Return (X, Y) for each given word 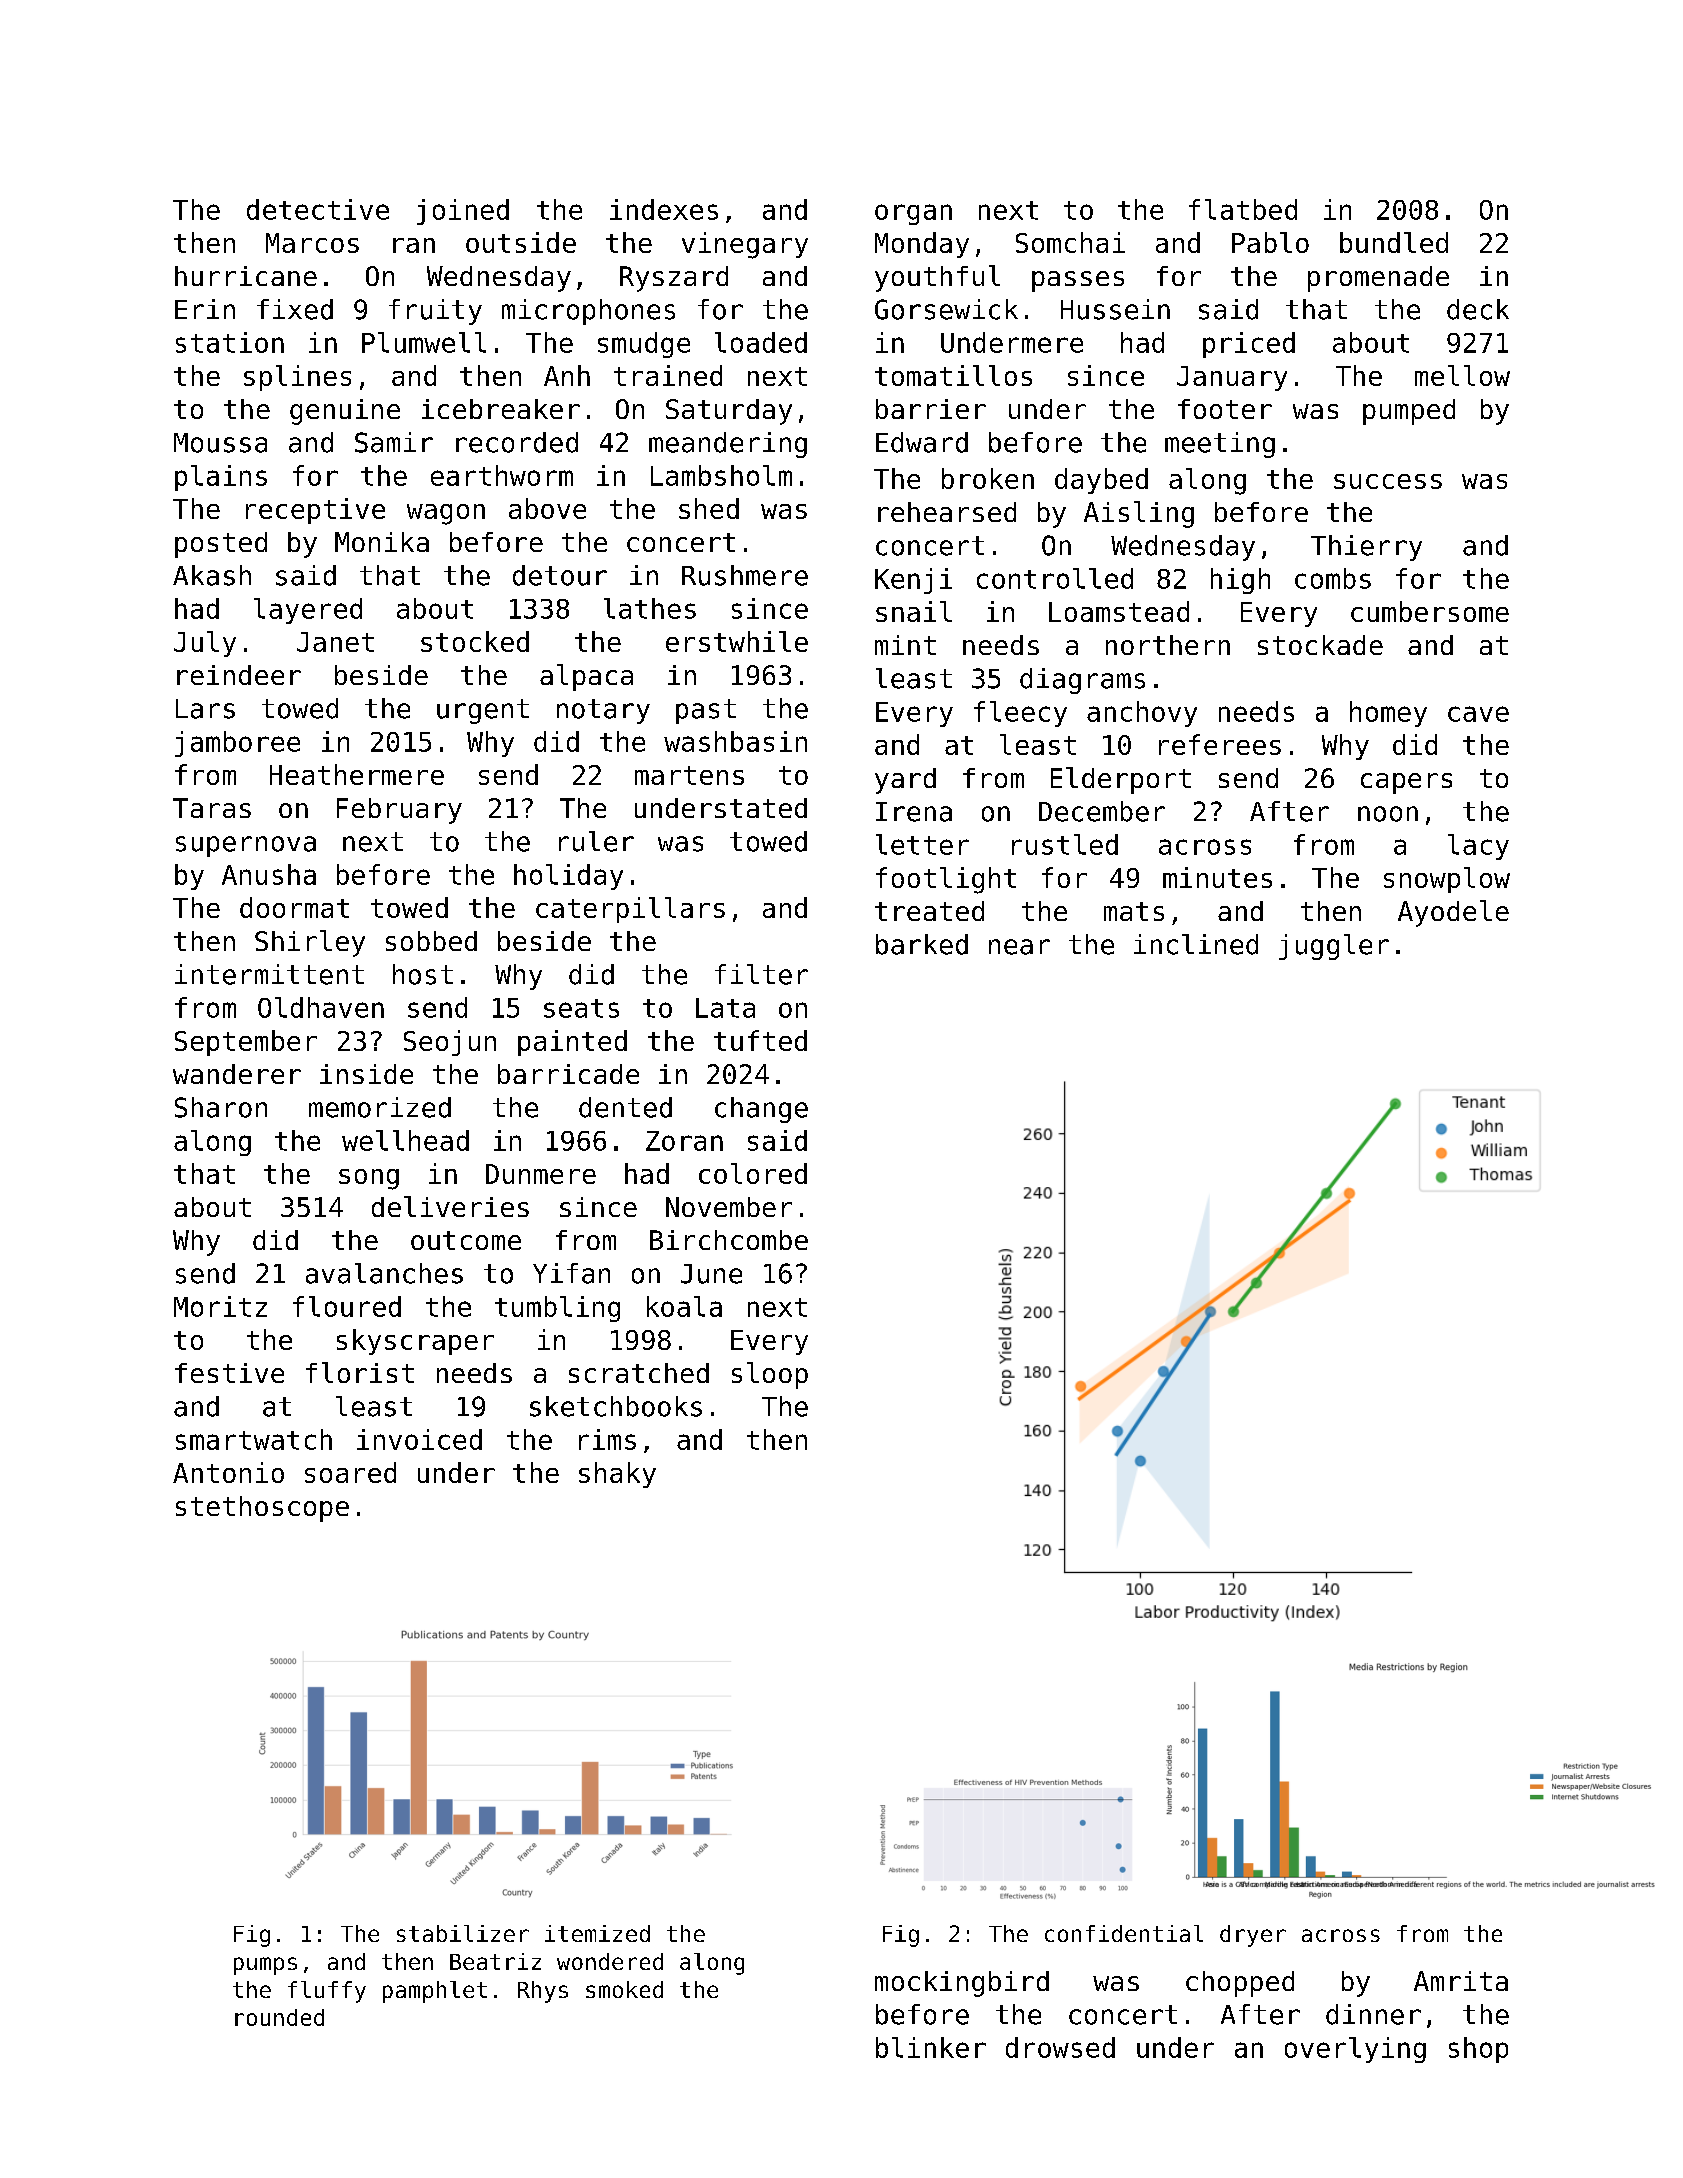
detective (318, 209)
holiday (568, 877)
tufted (760, 1040)
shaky (617, 1475)
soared (350, 1472)
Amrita (1461, 1981)
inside (366, 1074)
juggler (1334, 947)
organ (913, 214)
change (761, 1110)
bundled (1394, 242)
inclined (1196, 944)
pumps (265, 1966)
